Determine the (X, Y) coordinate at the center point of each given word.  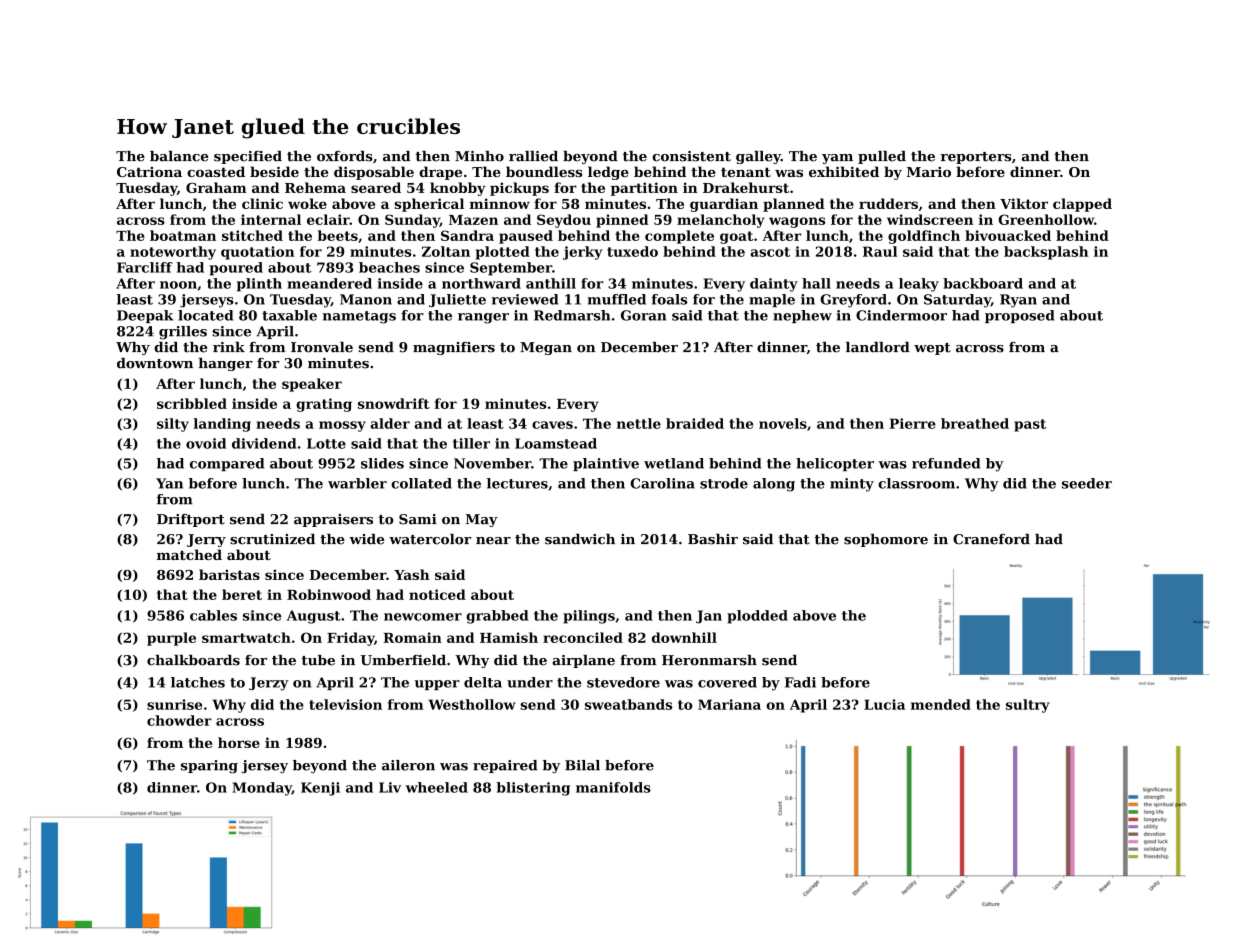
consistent (691, 156)
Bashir (713, 539)
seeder (1087, 483)
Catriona (149, 172)
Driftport (191, 520)
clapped (1082, 205)
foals (669, 299)
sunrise (174, 704)
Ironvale (322, 347)
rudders (888, 203)
